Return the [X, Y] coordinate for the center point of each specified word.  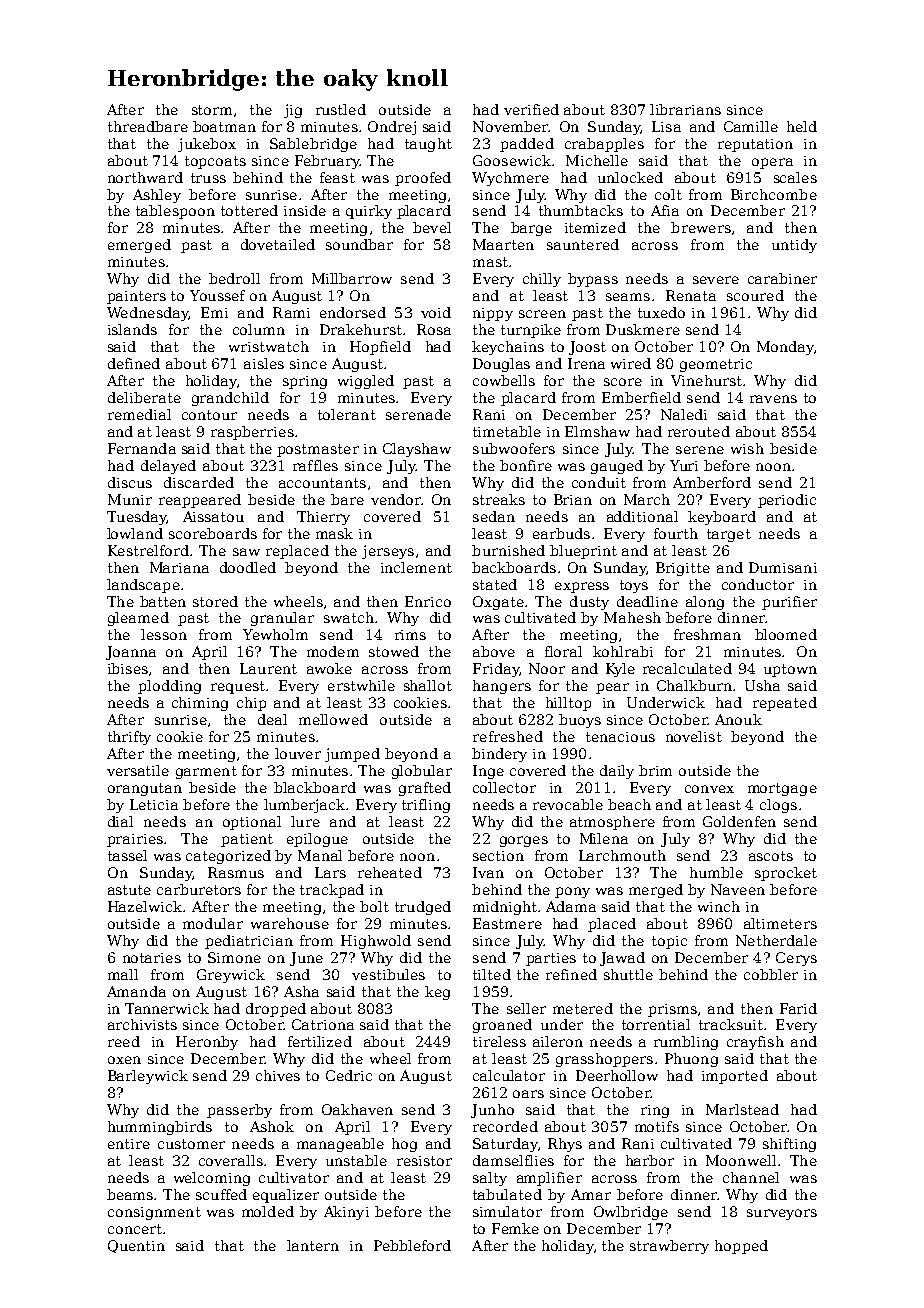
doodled [248, 567]
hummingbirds [160, 1128]
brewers [701, 227]
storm [212, 110]
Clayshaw [417, 450]
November [510, 126]
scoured [755, 295]
